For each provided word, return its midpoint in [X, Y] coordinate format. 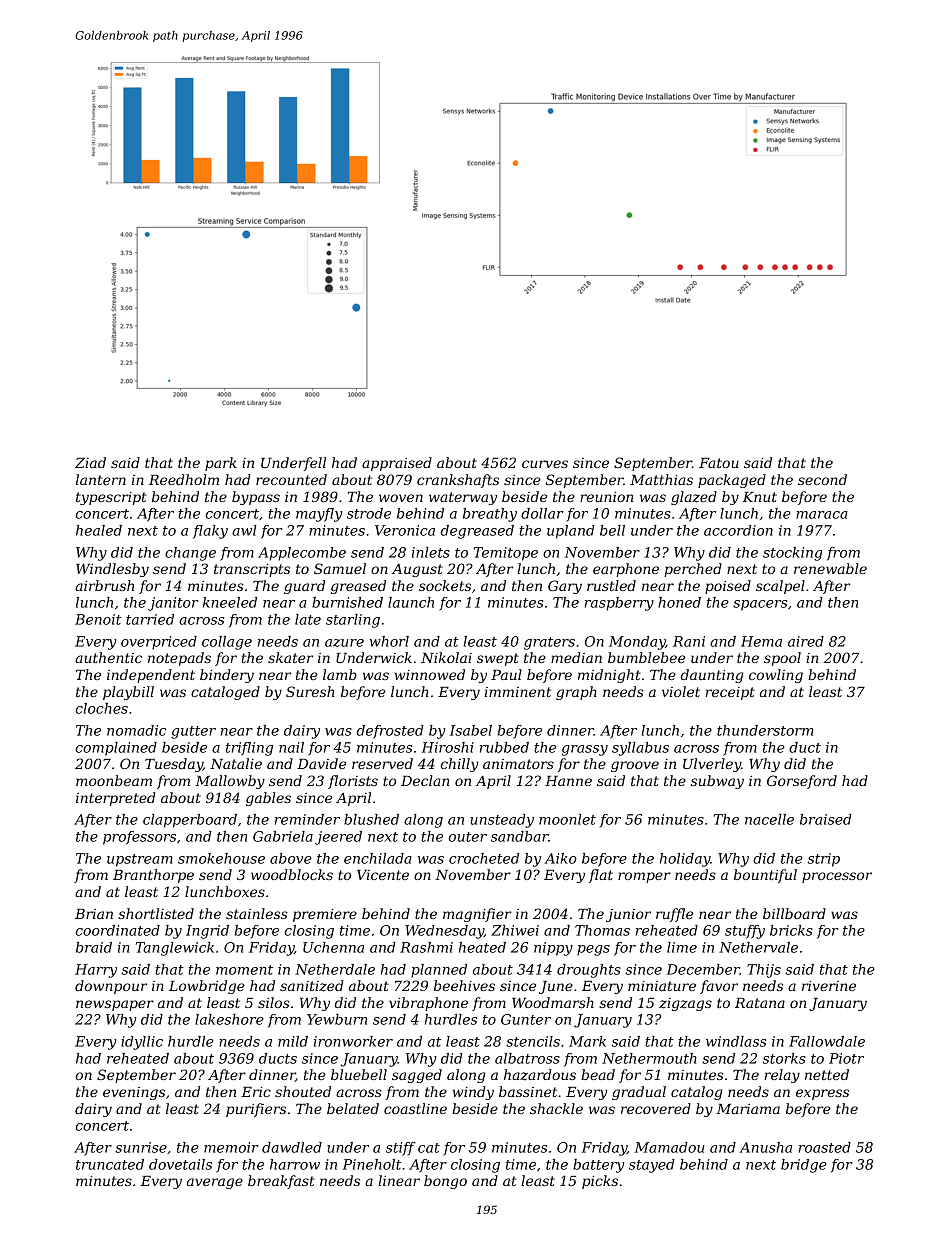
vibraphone [428, 1004]
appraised [397, 464]
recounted [291, 479]
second [822, 479]
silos [274, 1002]
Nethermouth [649, 1058]
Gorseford [802, 782]
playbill [128, 693]
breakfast [281, 1182]
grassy [585, 750]
